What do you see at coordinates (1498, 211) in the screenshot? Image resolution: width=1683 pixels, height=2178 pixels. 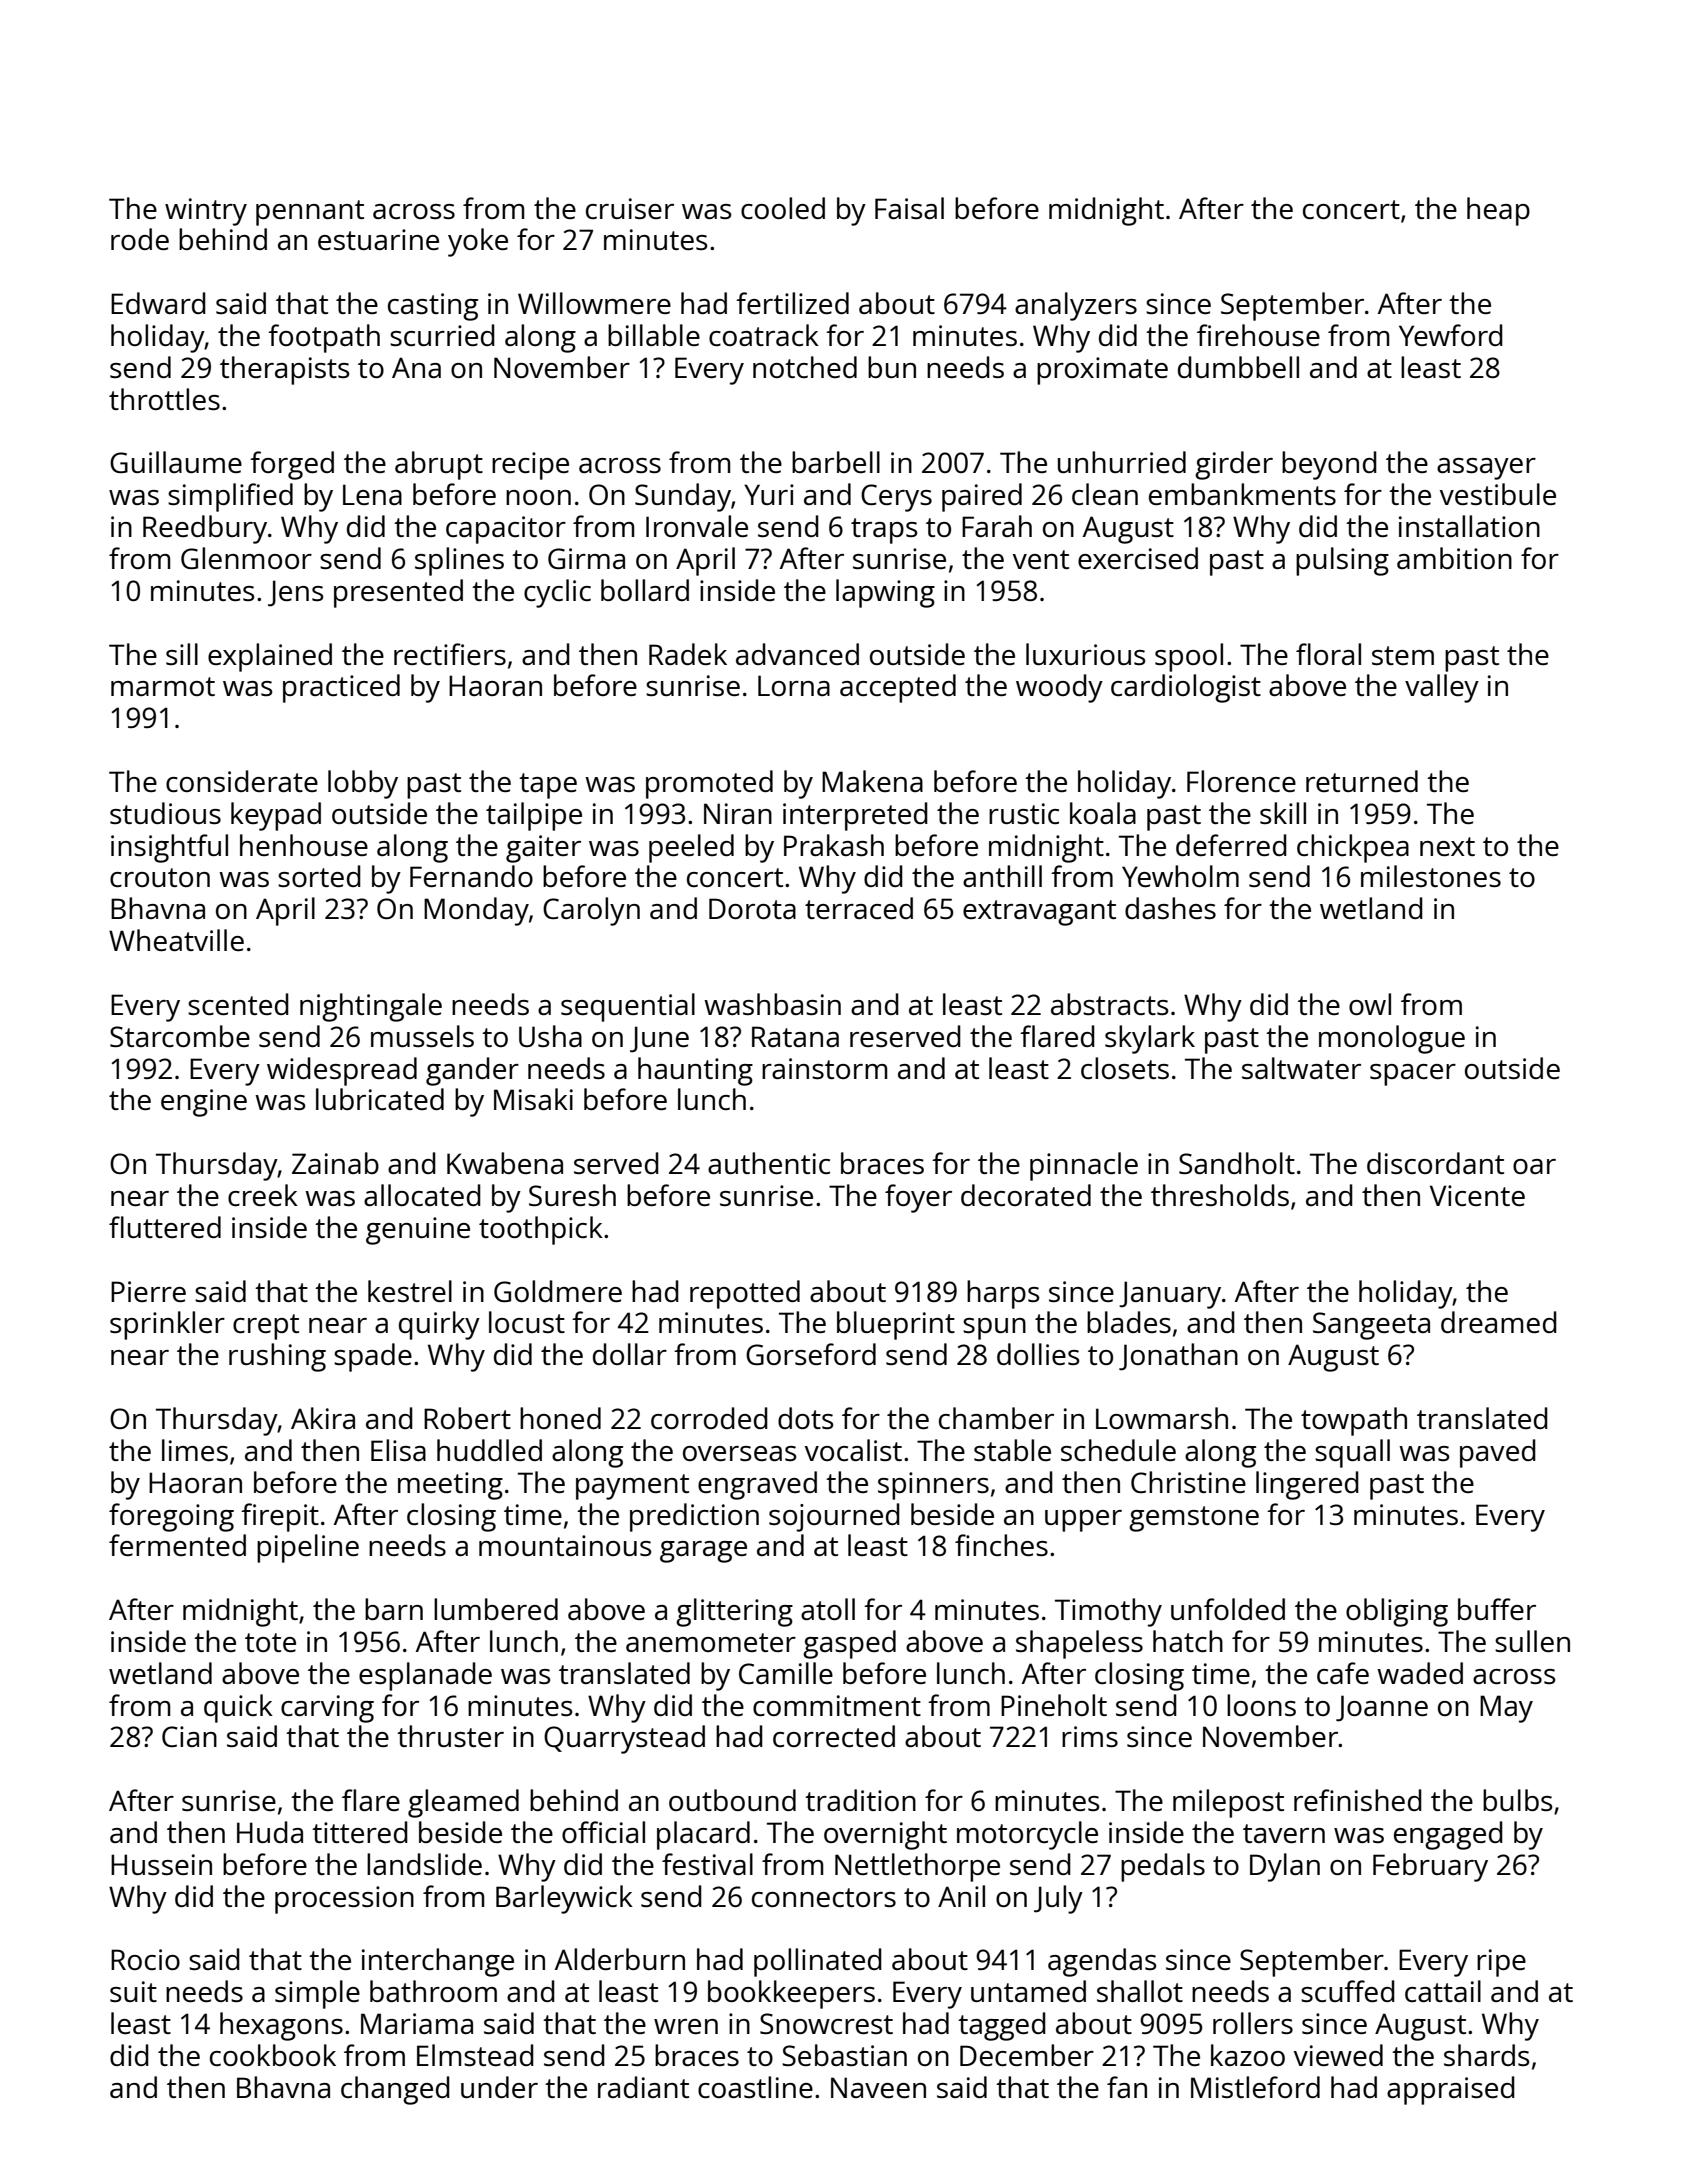 I see `heap` at bounding box center [1498, 211].
